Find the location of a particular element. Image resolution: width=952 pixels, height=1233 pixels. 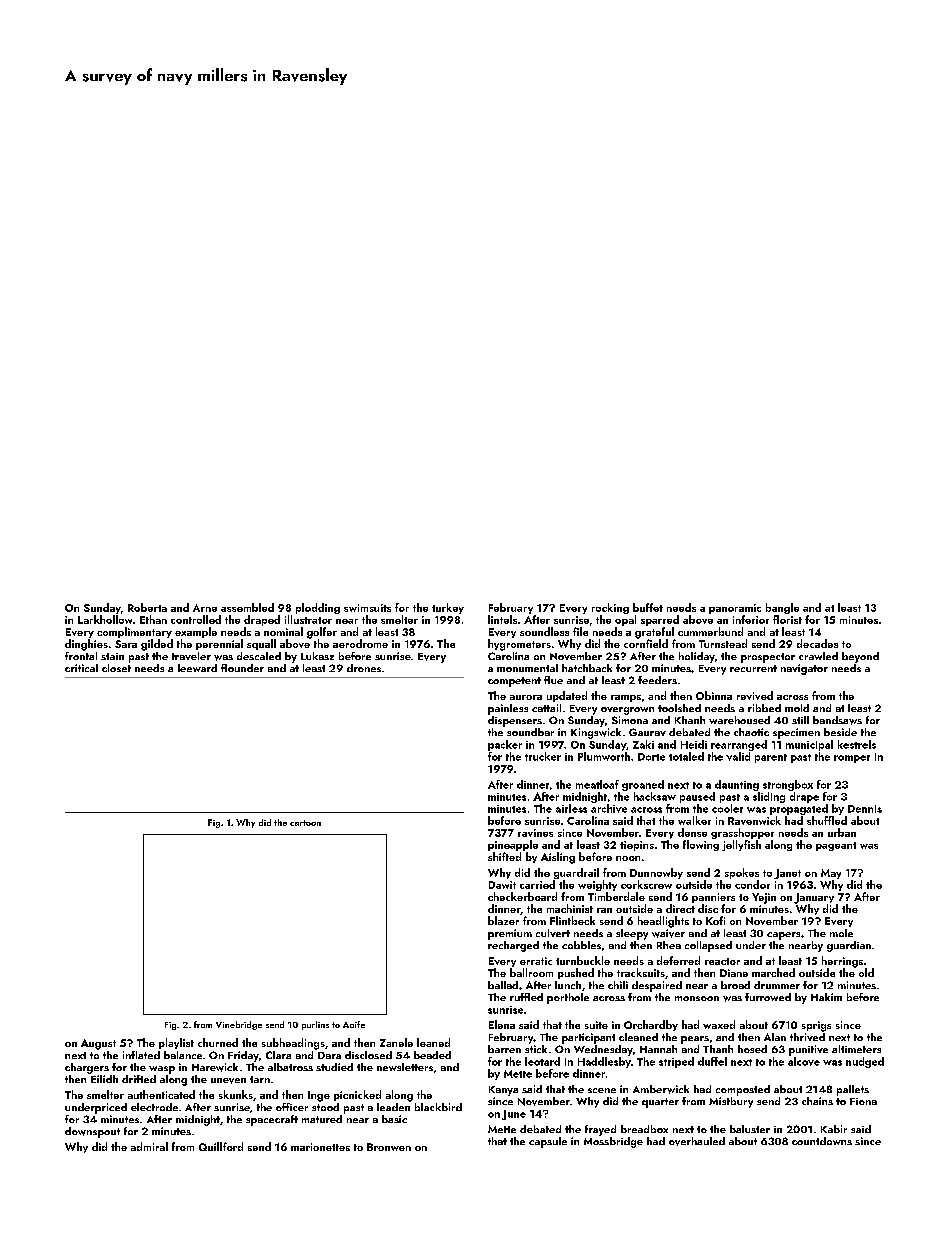

Roberta is located at coordinates (147, 607).
